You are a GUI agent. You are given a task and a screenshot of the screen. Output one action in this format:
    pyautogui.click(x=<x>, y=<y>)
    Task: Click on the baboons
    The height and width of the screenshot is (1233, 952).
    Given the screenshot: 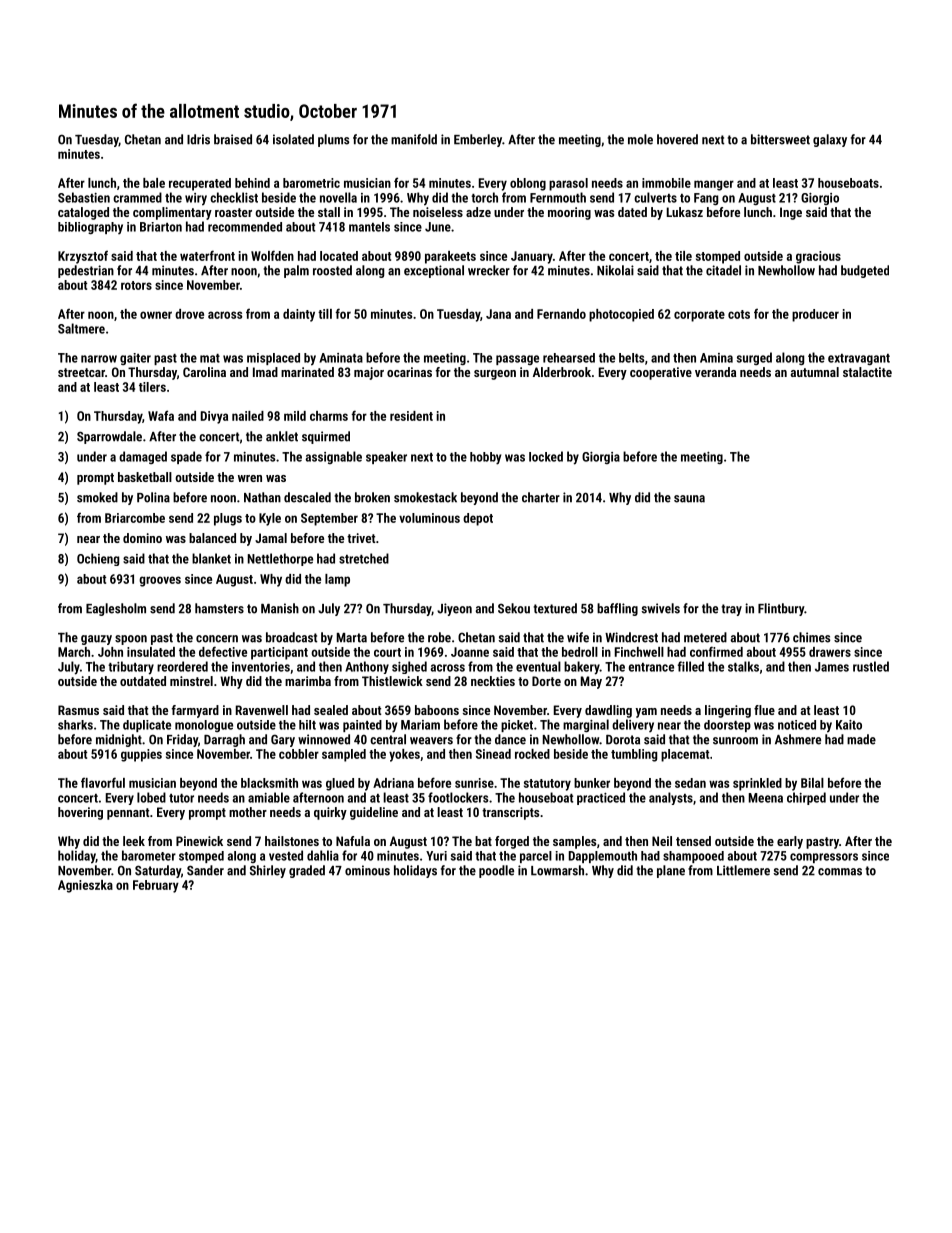 What is the action you would take?
    pyautogui.click(x=437, y=710)
